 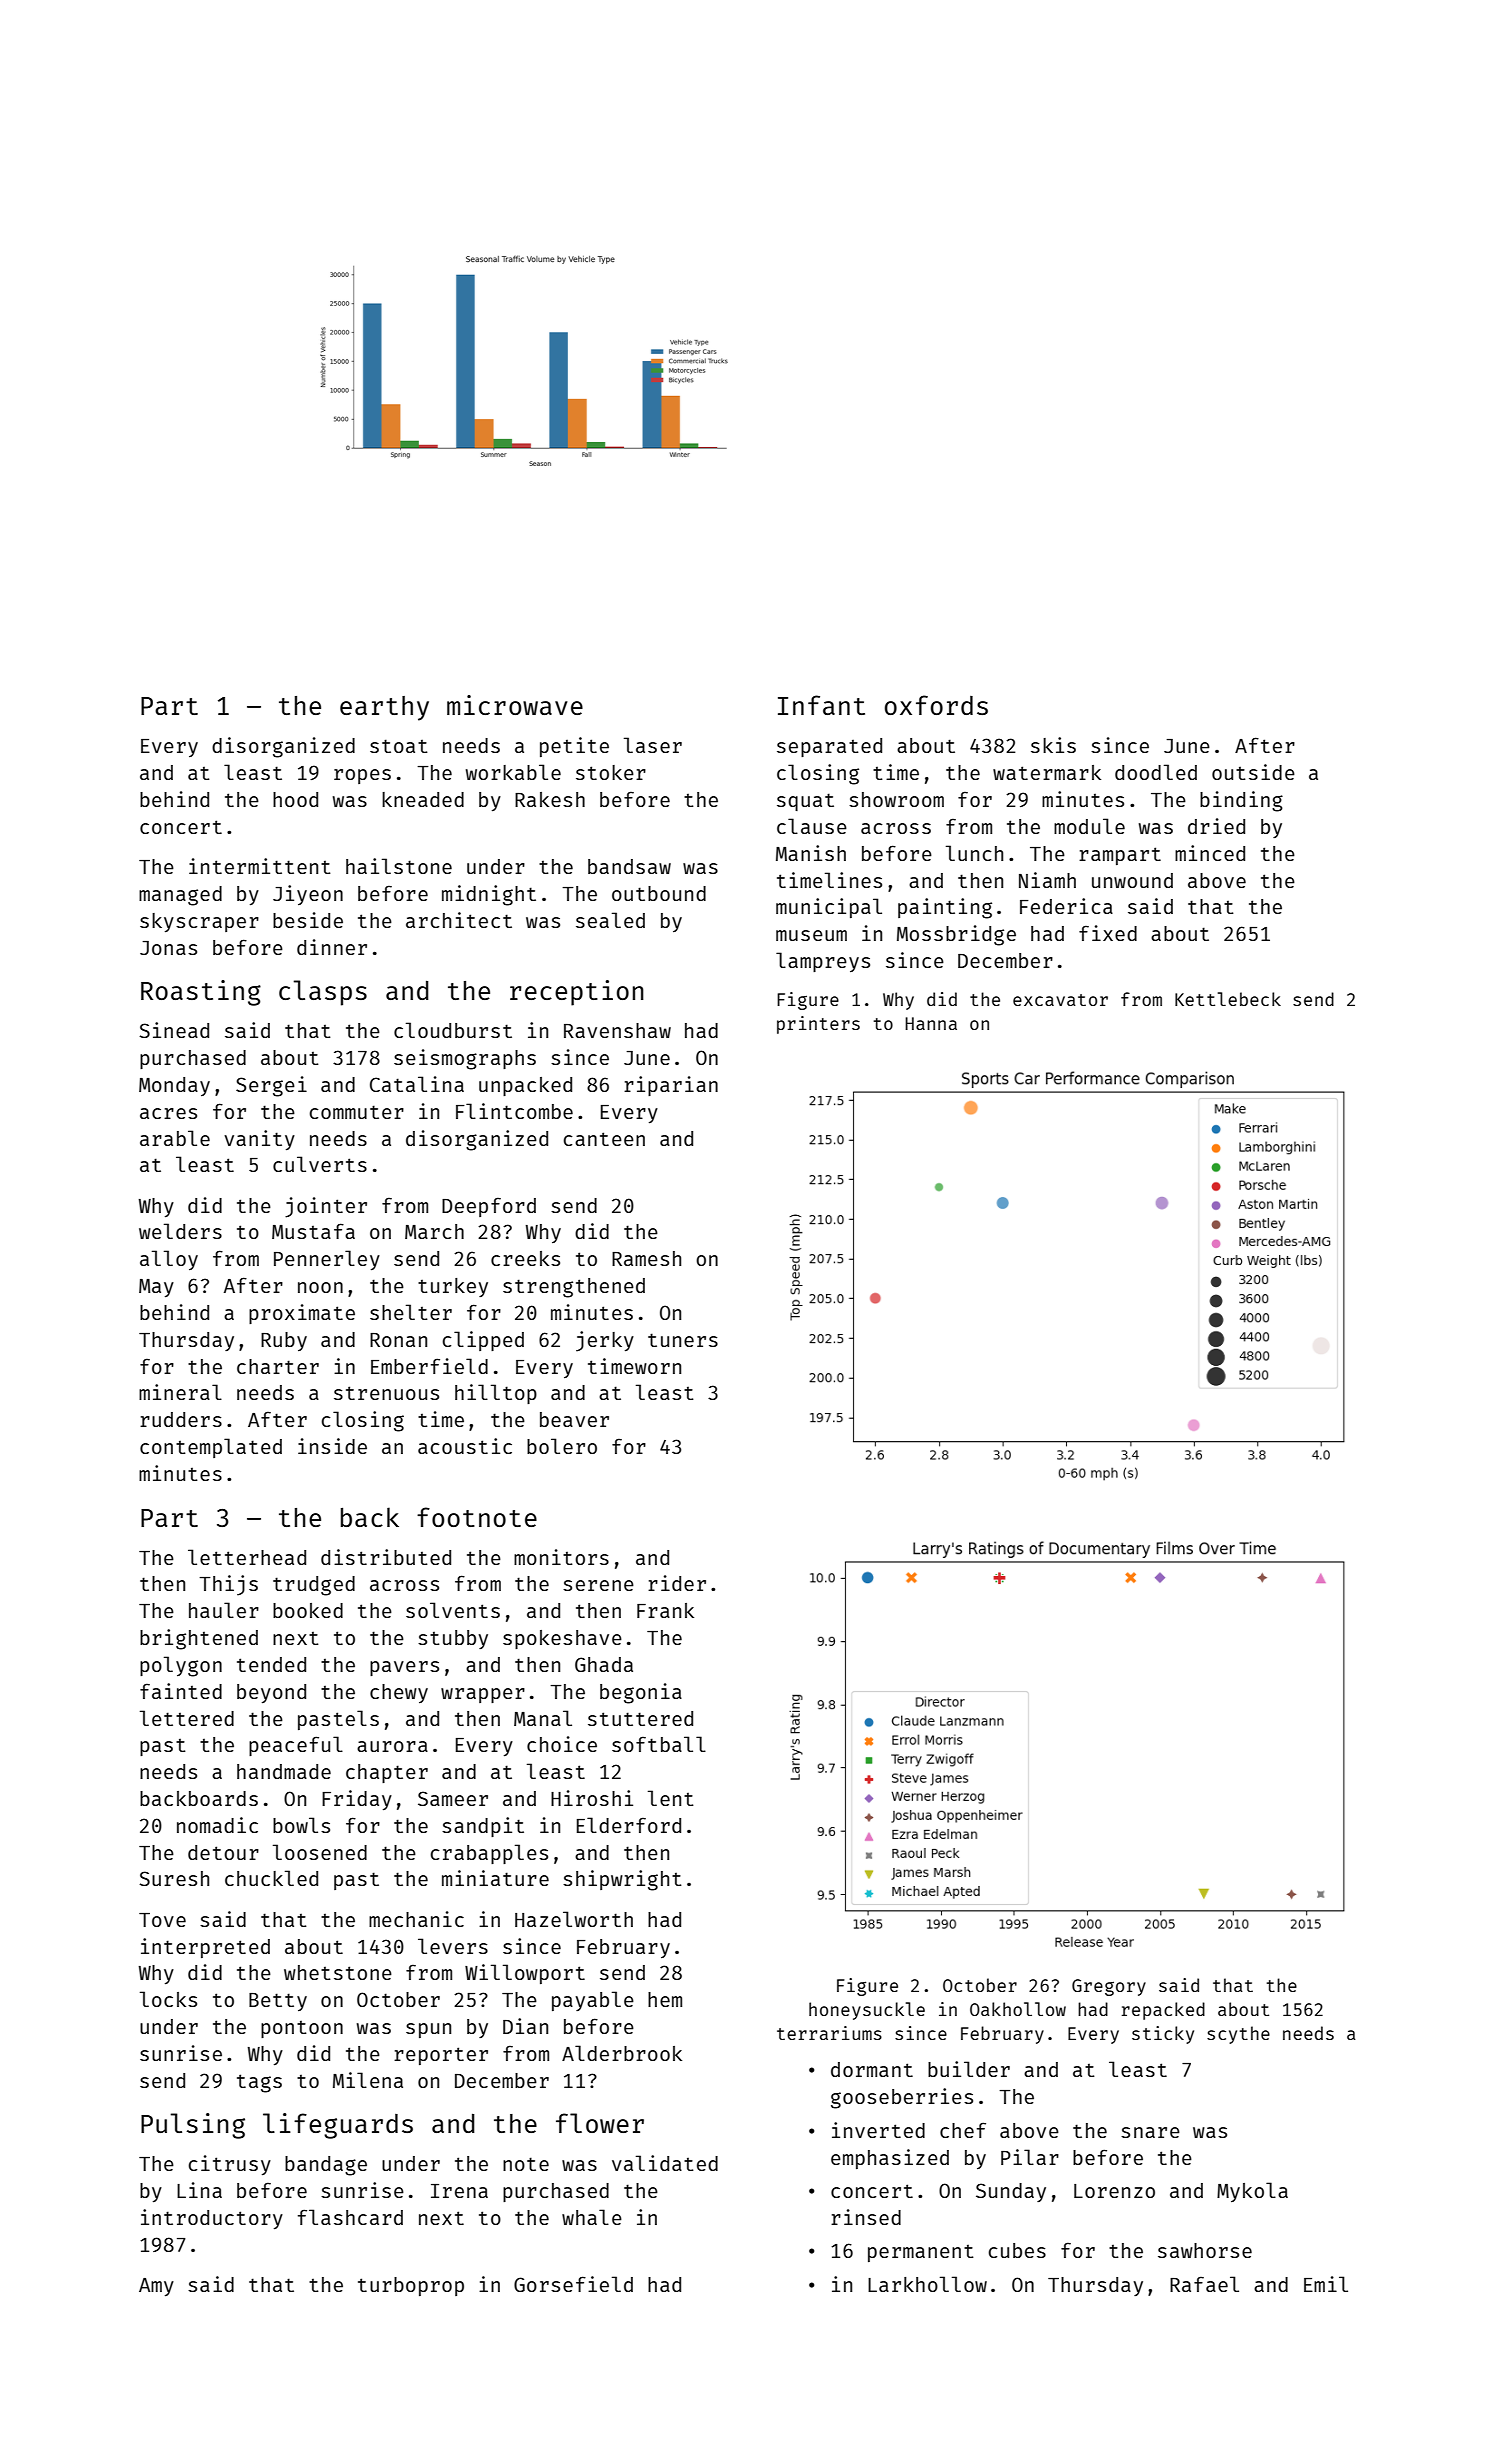 What do you see at coordinates (1132, 880) in the screenshot?
I see `unwound` at bounding box center [1132, 880].
